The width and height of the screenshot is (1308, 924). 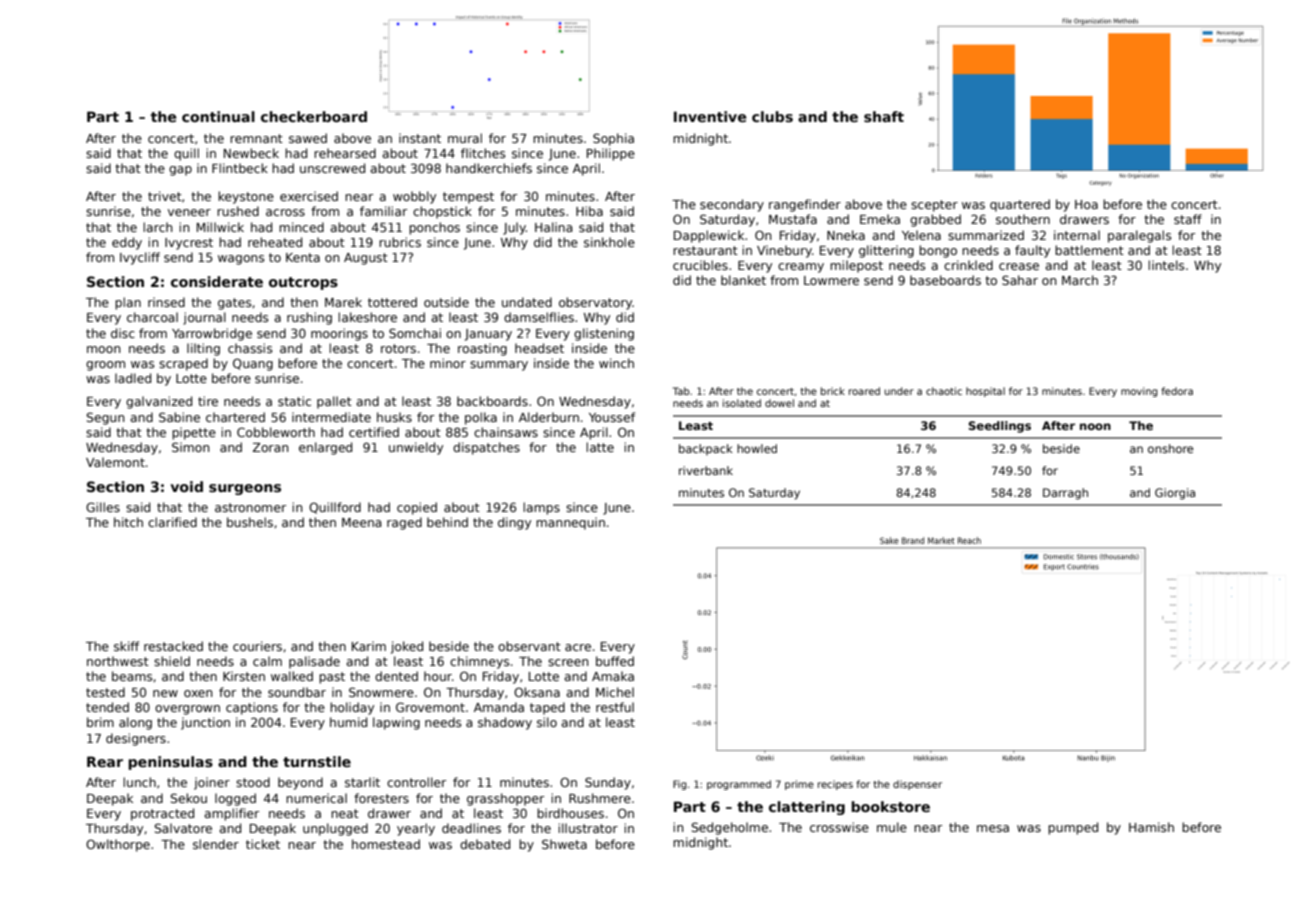 What do you see at coordinates (332, 168) in the screenshot?
I see `unscrewed` at bounding box center [332, 168].
